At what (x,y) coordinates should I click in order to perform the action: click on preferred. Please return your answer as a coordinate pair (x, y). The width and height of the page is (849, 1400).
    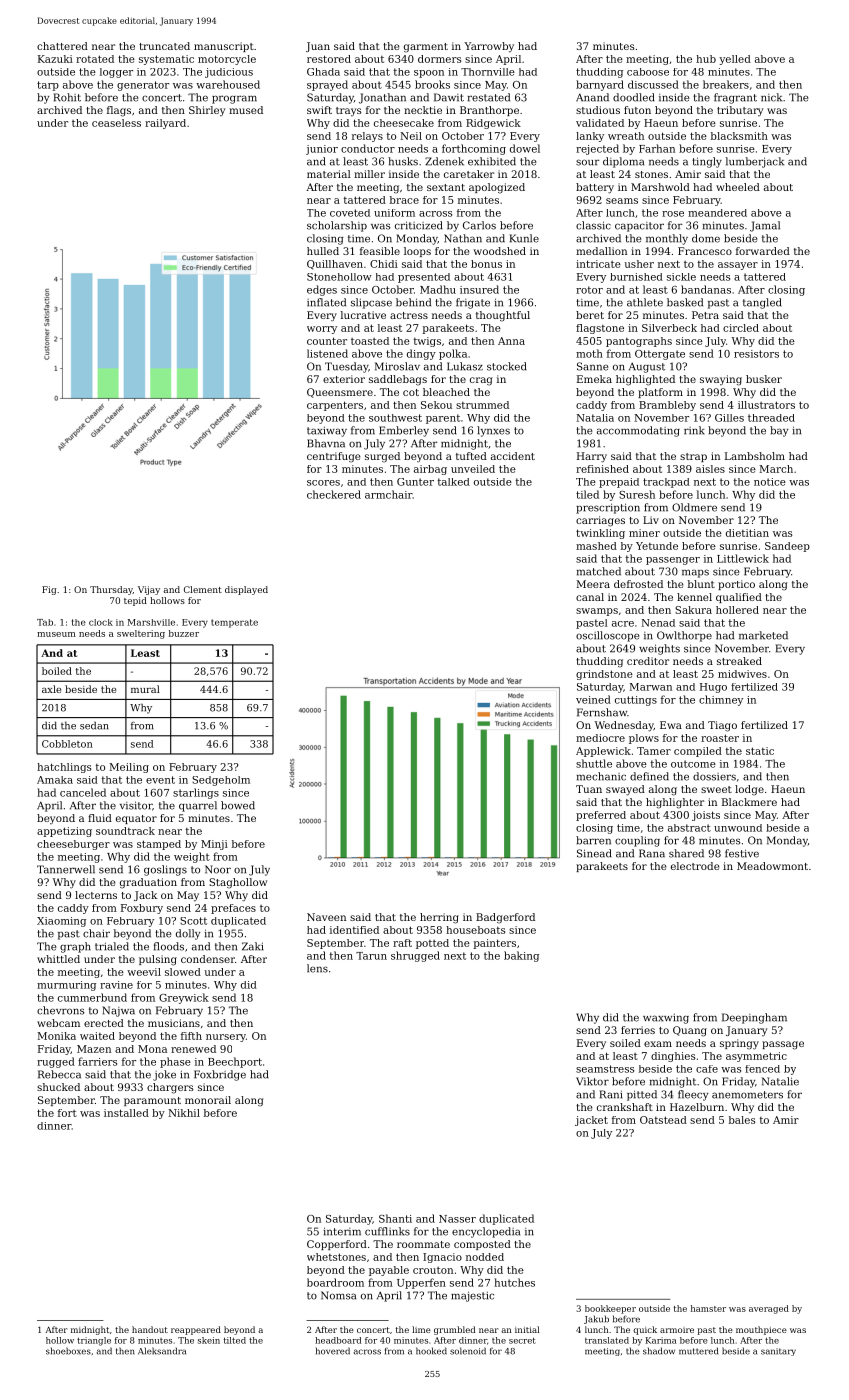
    Looking at the image, I should click on (601, 816).
